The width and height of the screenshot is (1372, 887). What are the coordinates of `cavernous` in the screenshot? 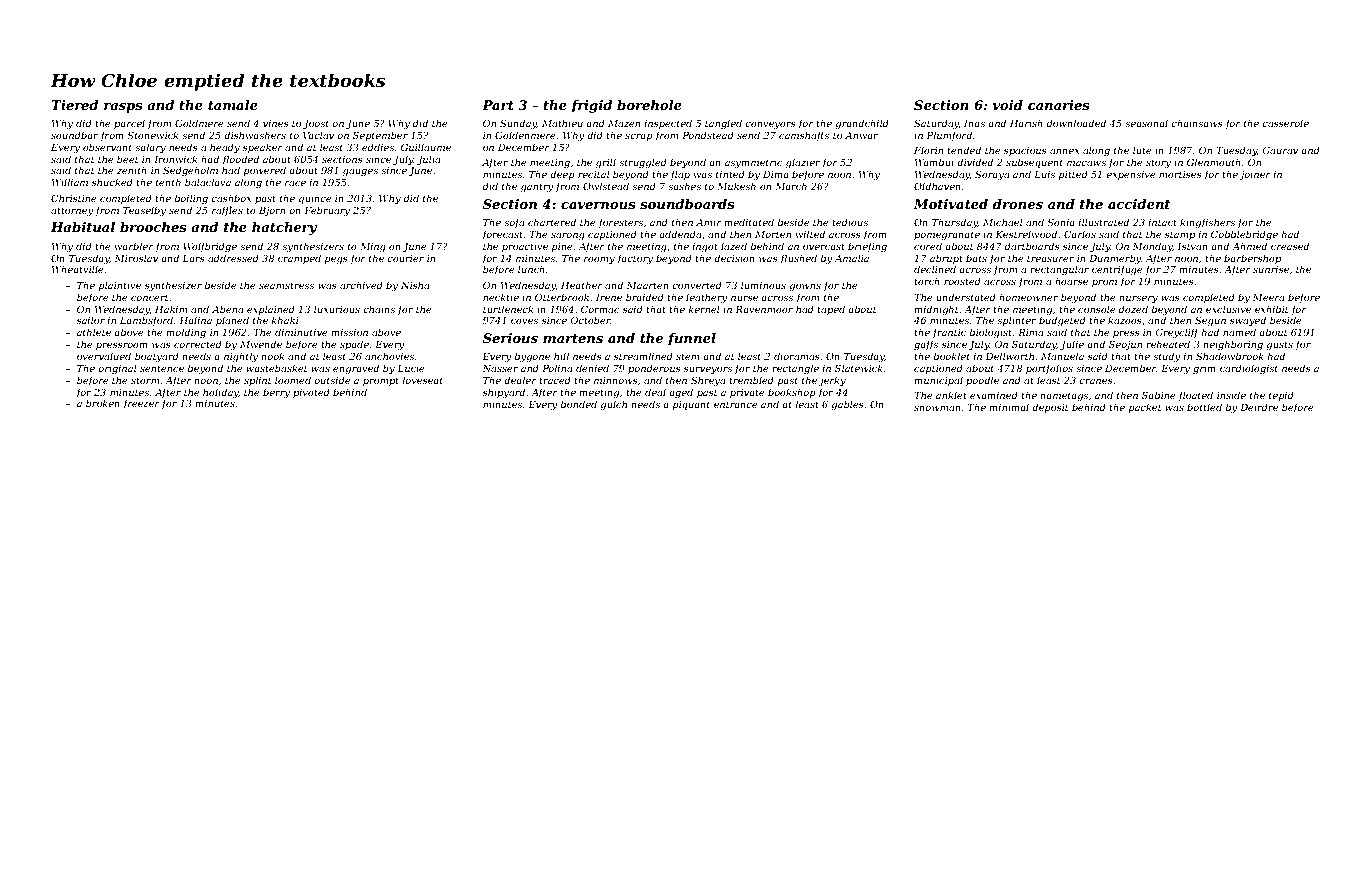 It's located at (598, 205).
